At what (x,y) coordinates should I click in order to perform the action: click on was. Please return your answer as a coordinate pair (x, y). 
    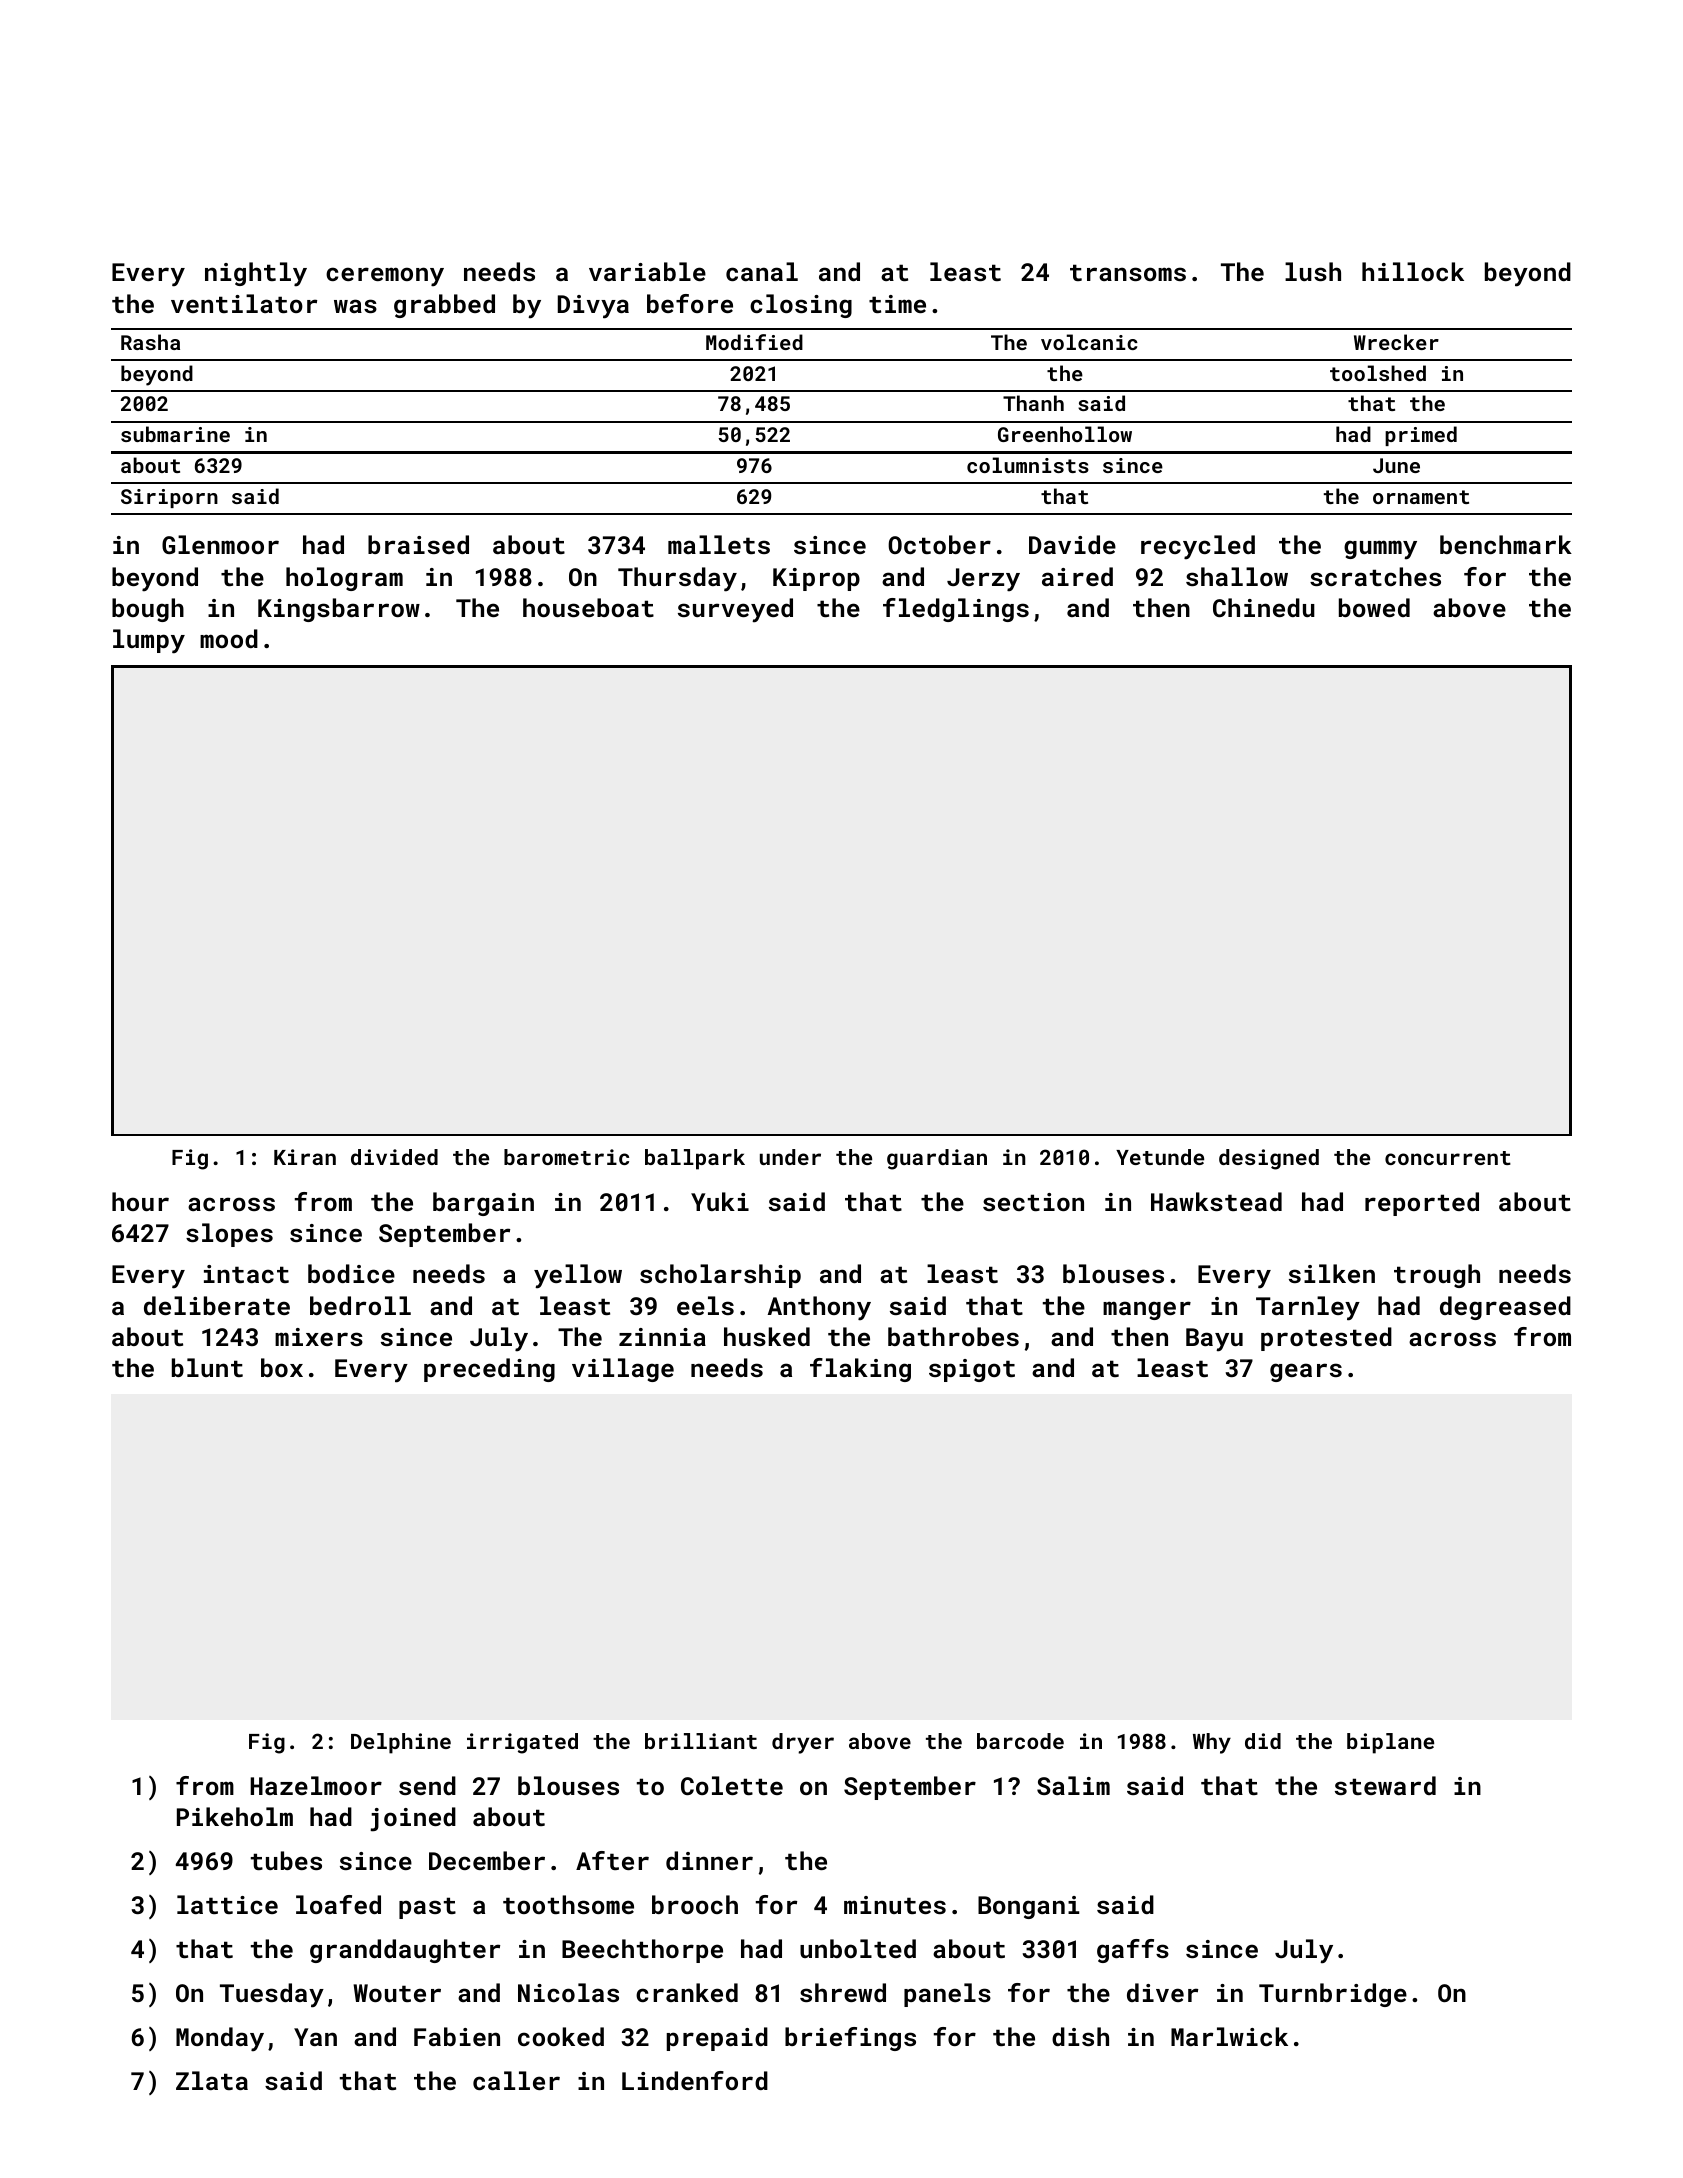
    Looking at the image, I should click on (355, 306).
